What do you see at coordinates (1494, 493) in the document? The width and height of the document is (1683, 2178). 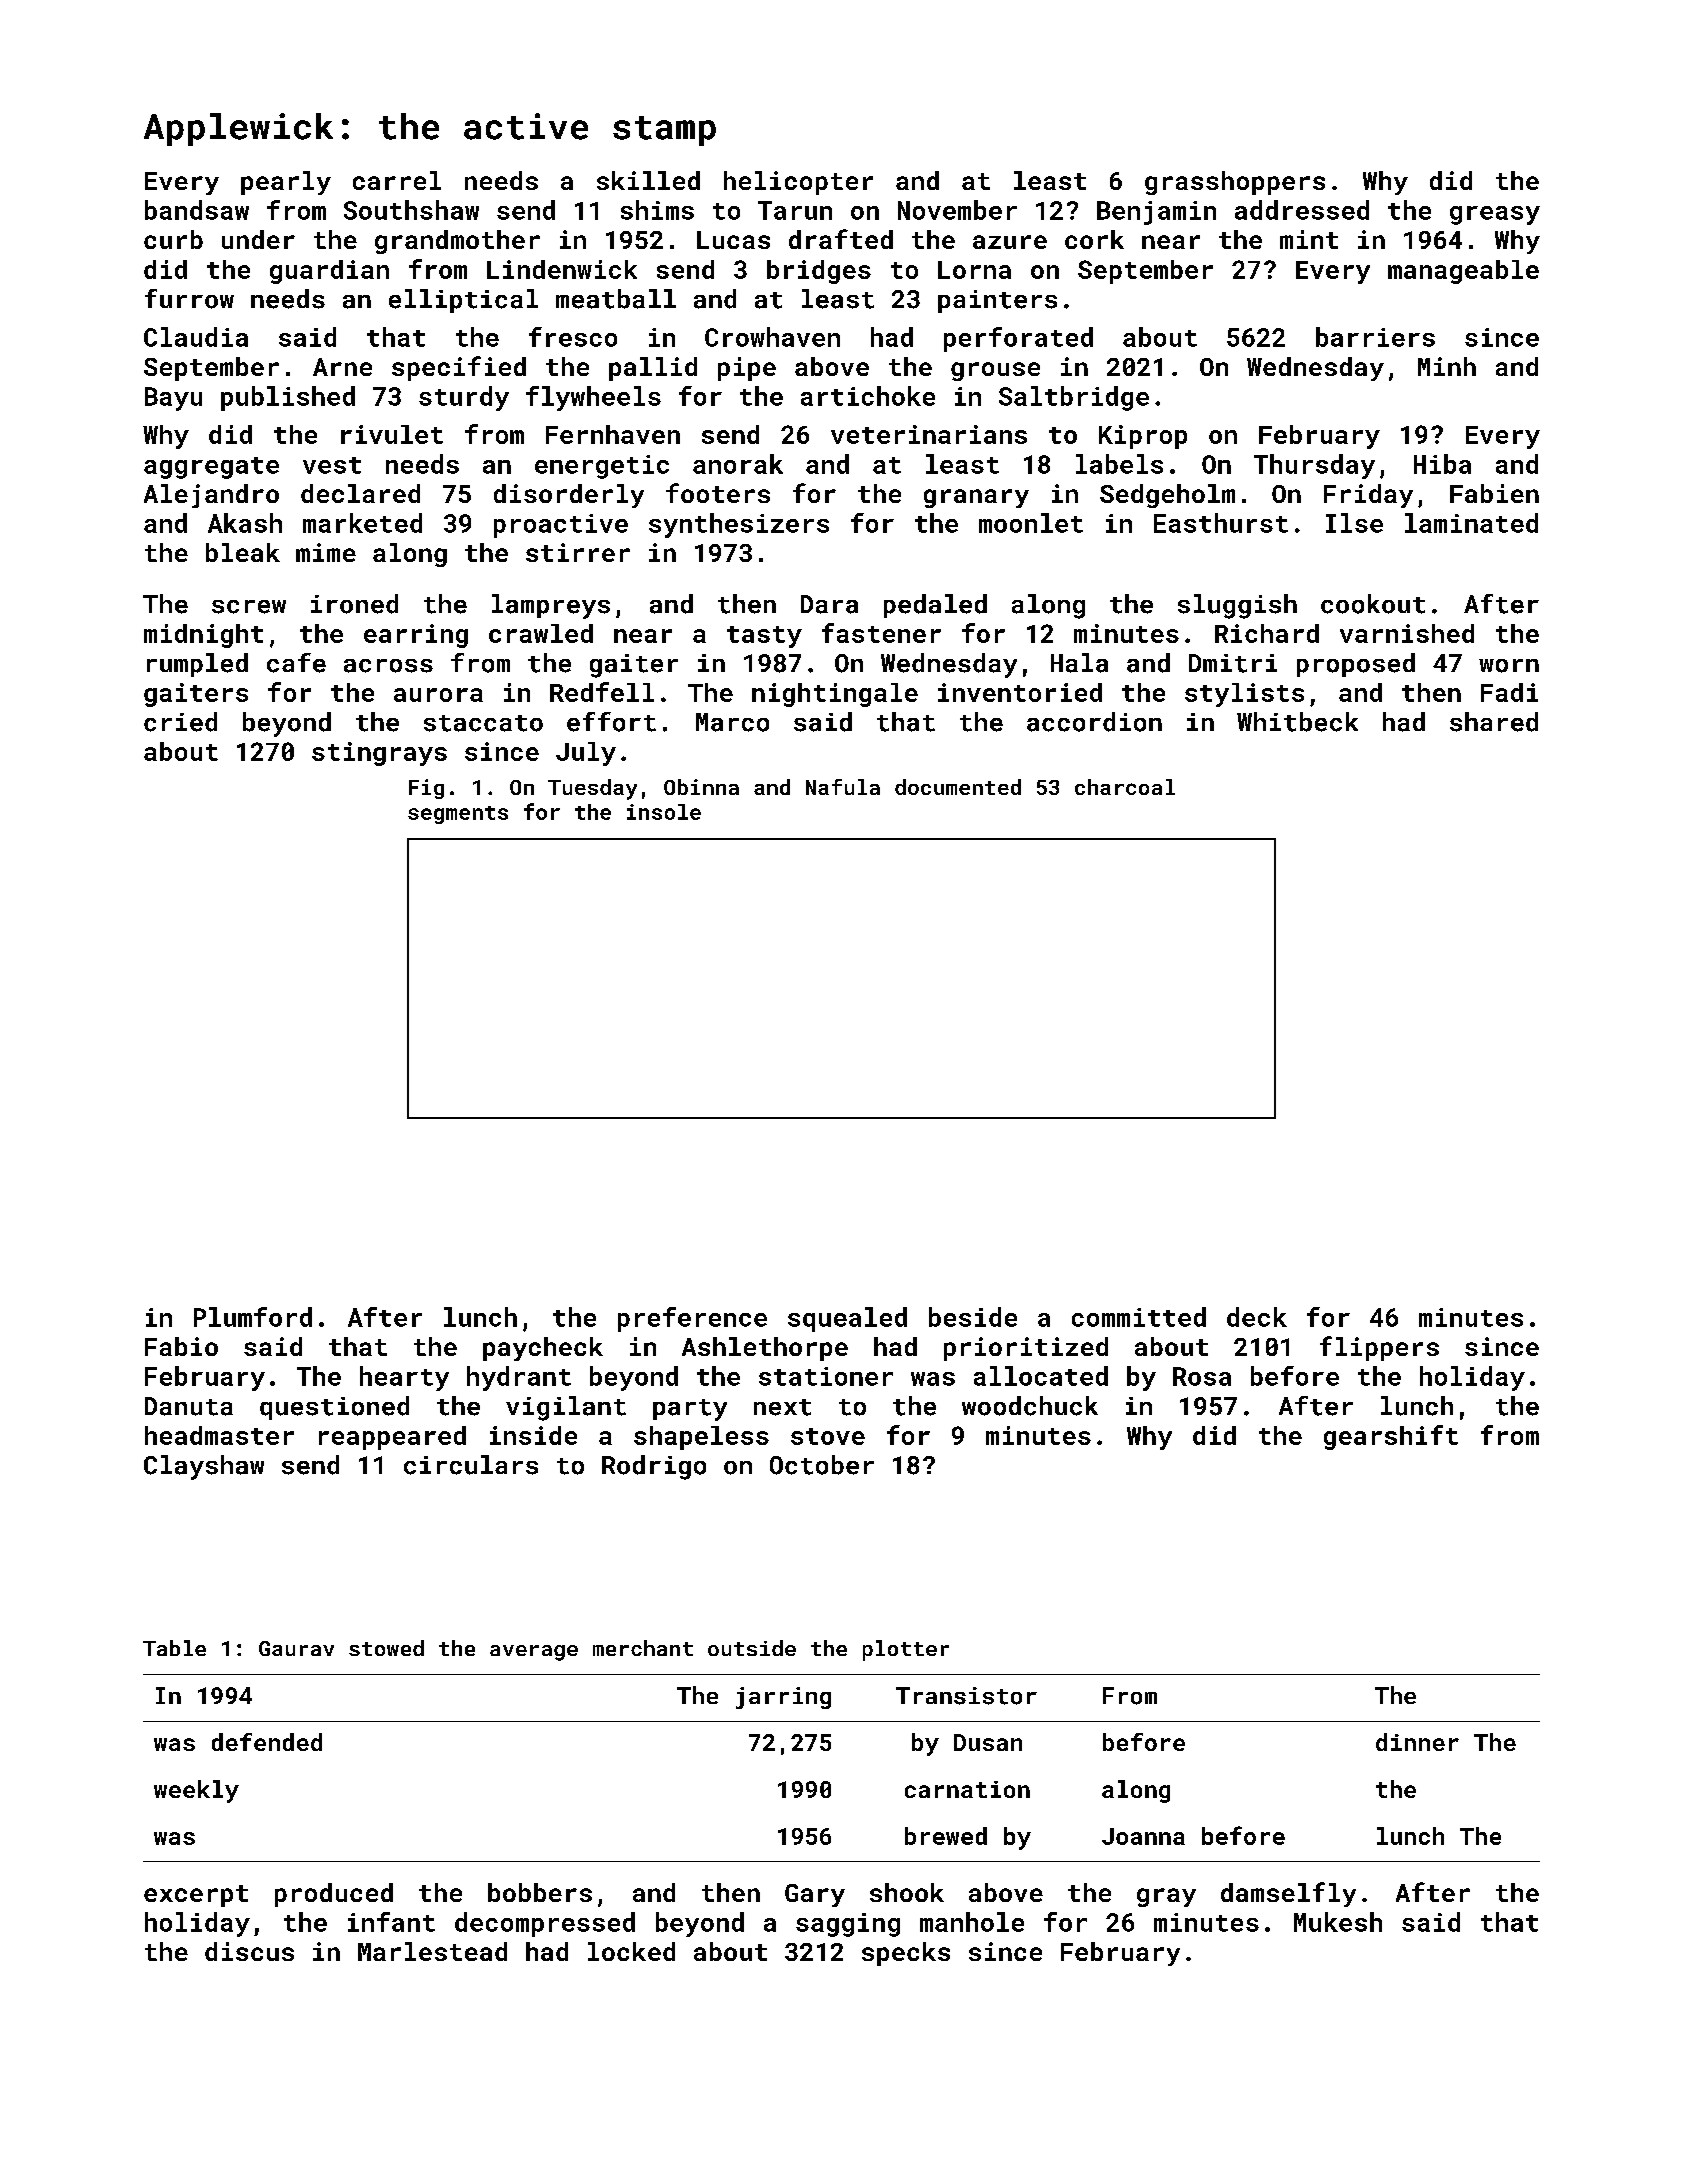 I see `Fabien` at bounding box center [1494, 493].
